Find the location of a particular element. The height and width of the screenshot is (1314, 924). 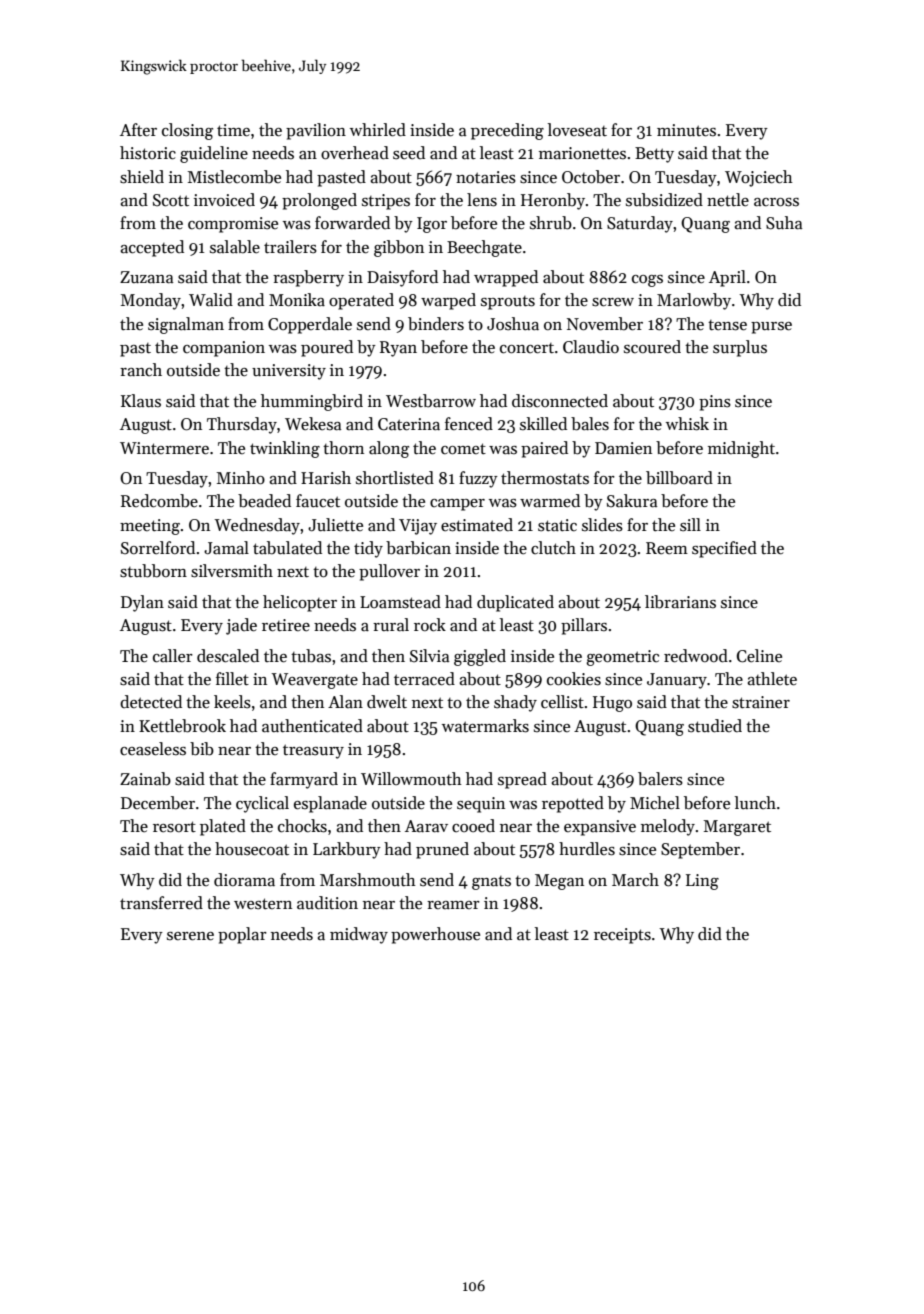

receipts is located at coordinates (622, 936).
